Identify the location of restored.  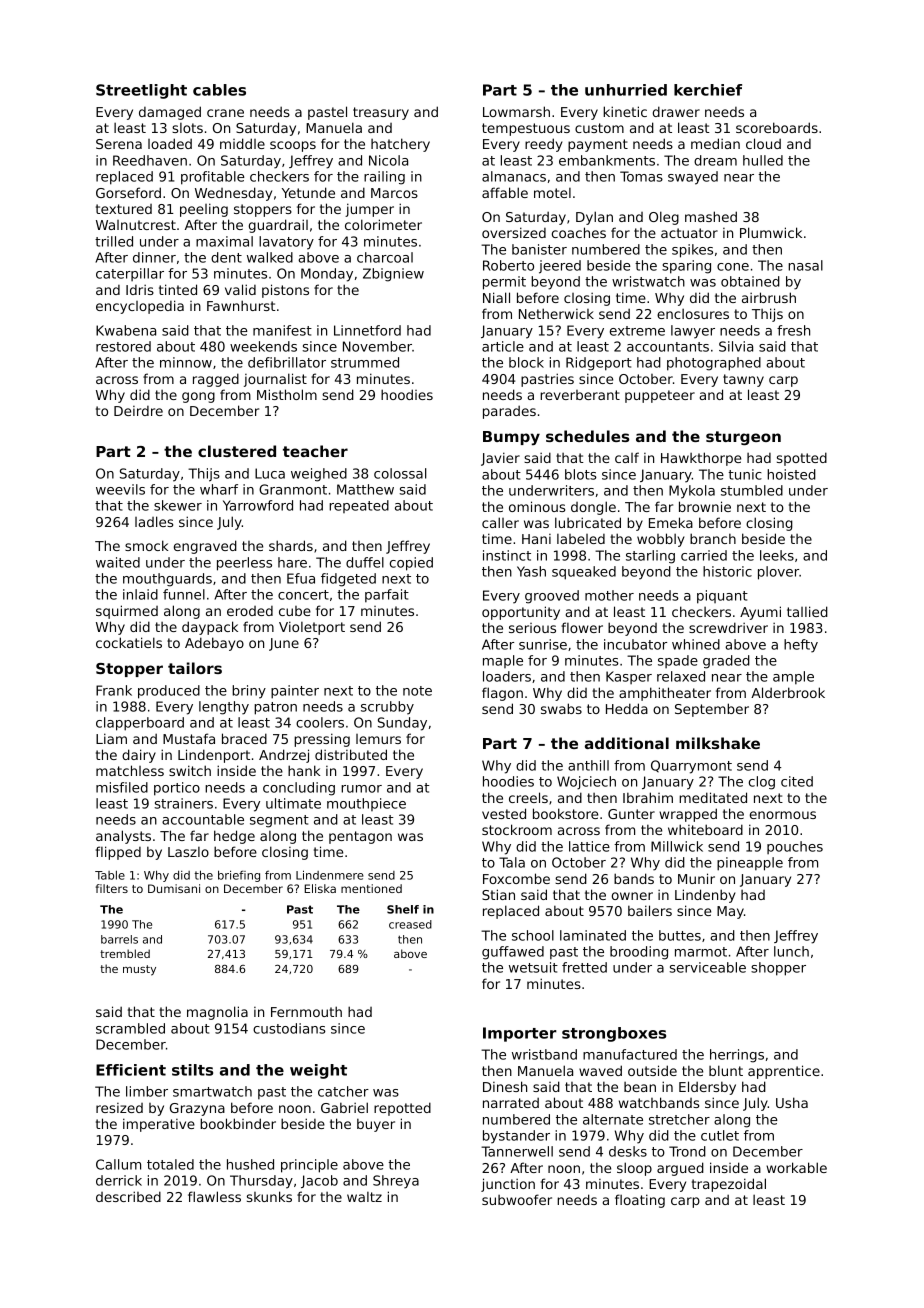
(123, 346).
